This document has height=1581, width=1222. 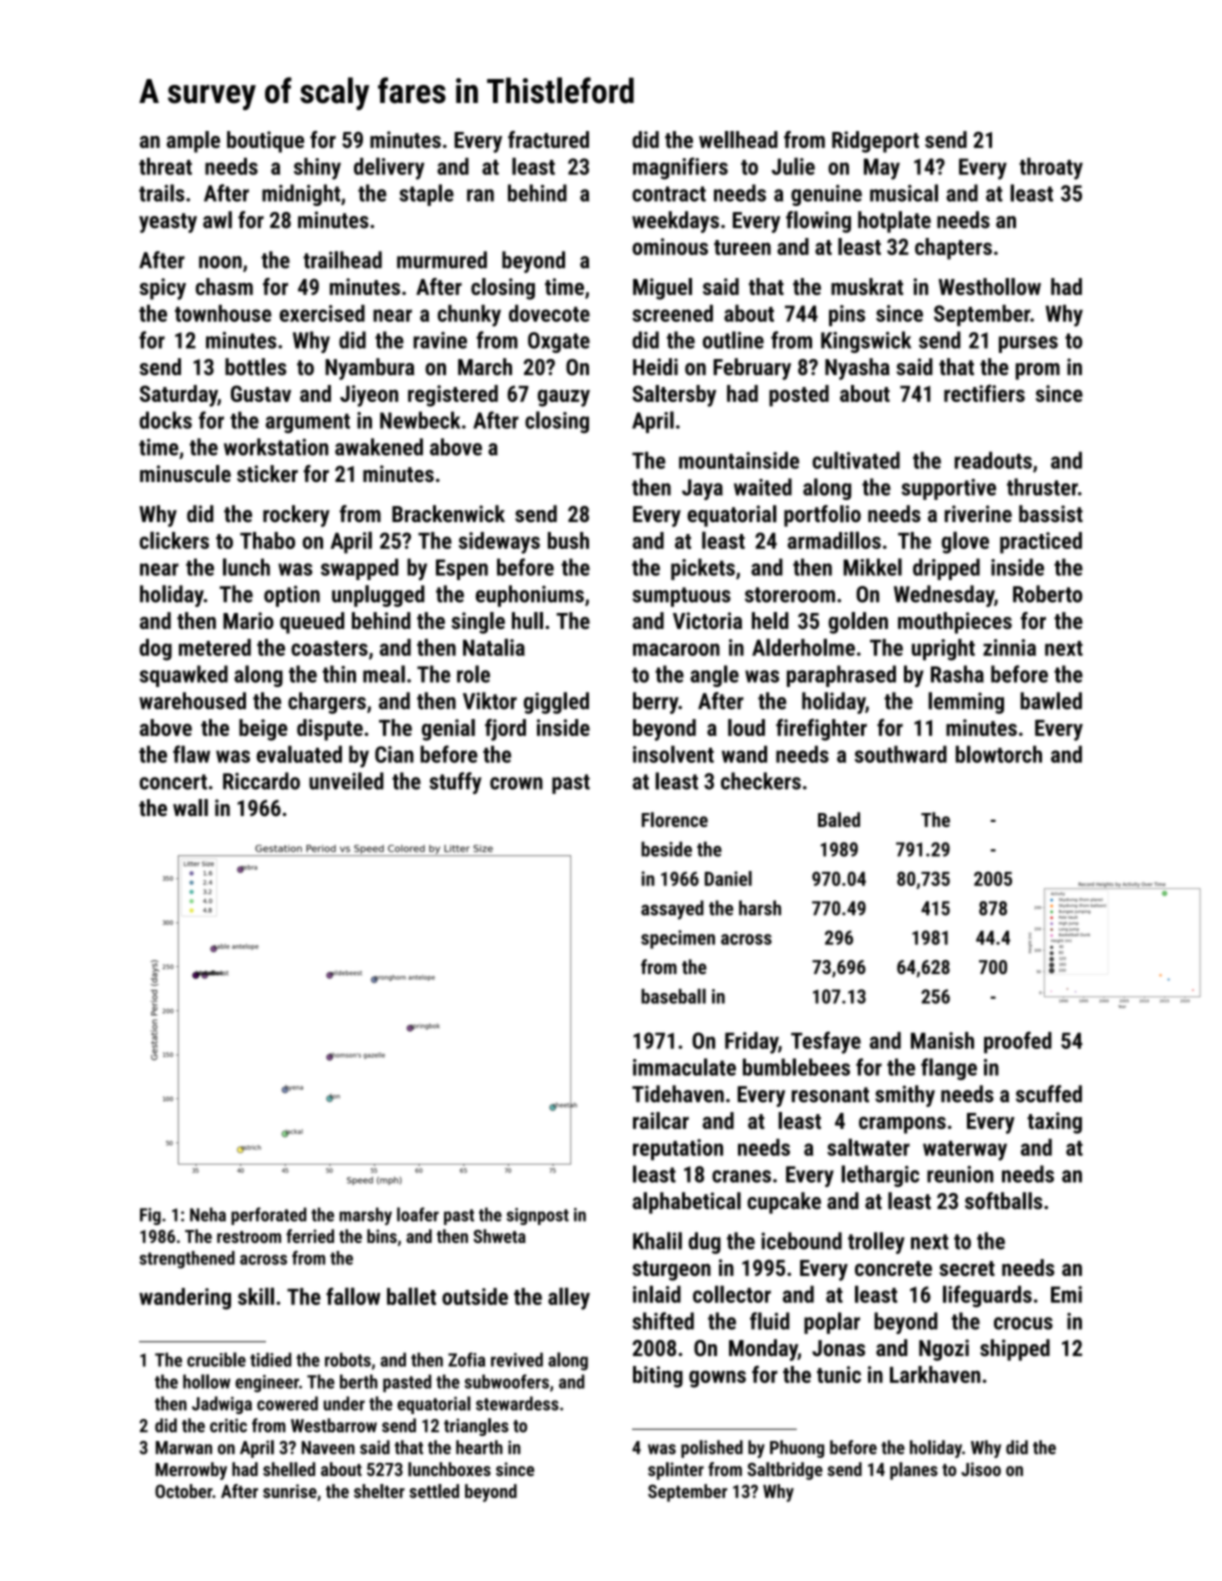 What do you see at coordinates (191, 754) in the document?
I see `flaw` at bounding box center [191, 754].
